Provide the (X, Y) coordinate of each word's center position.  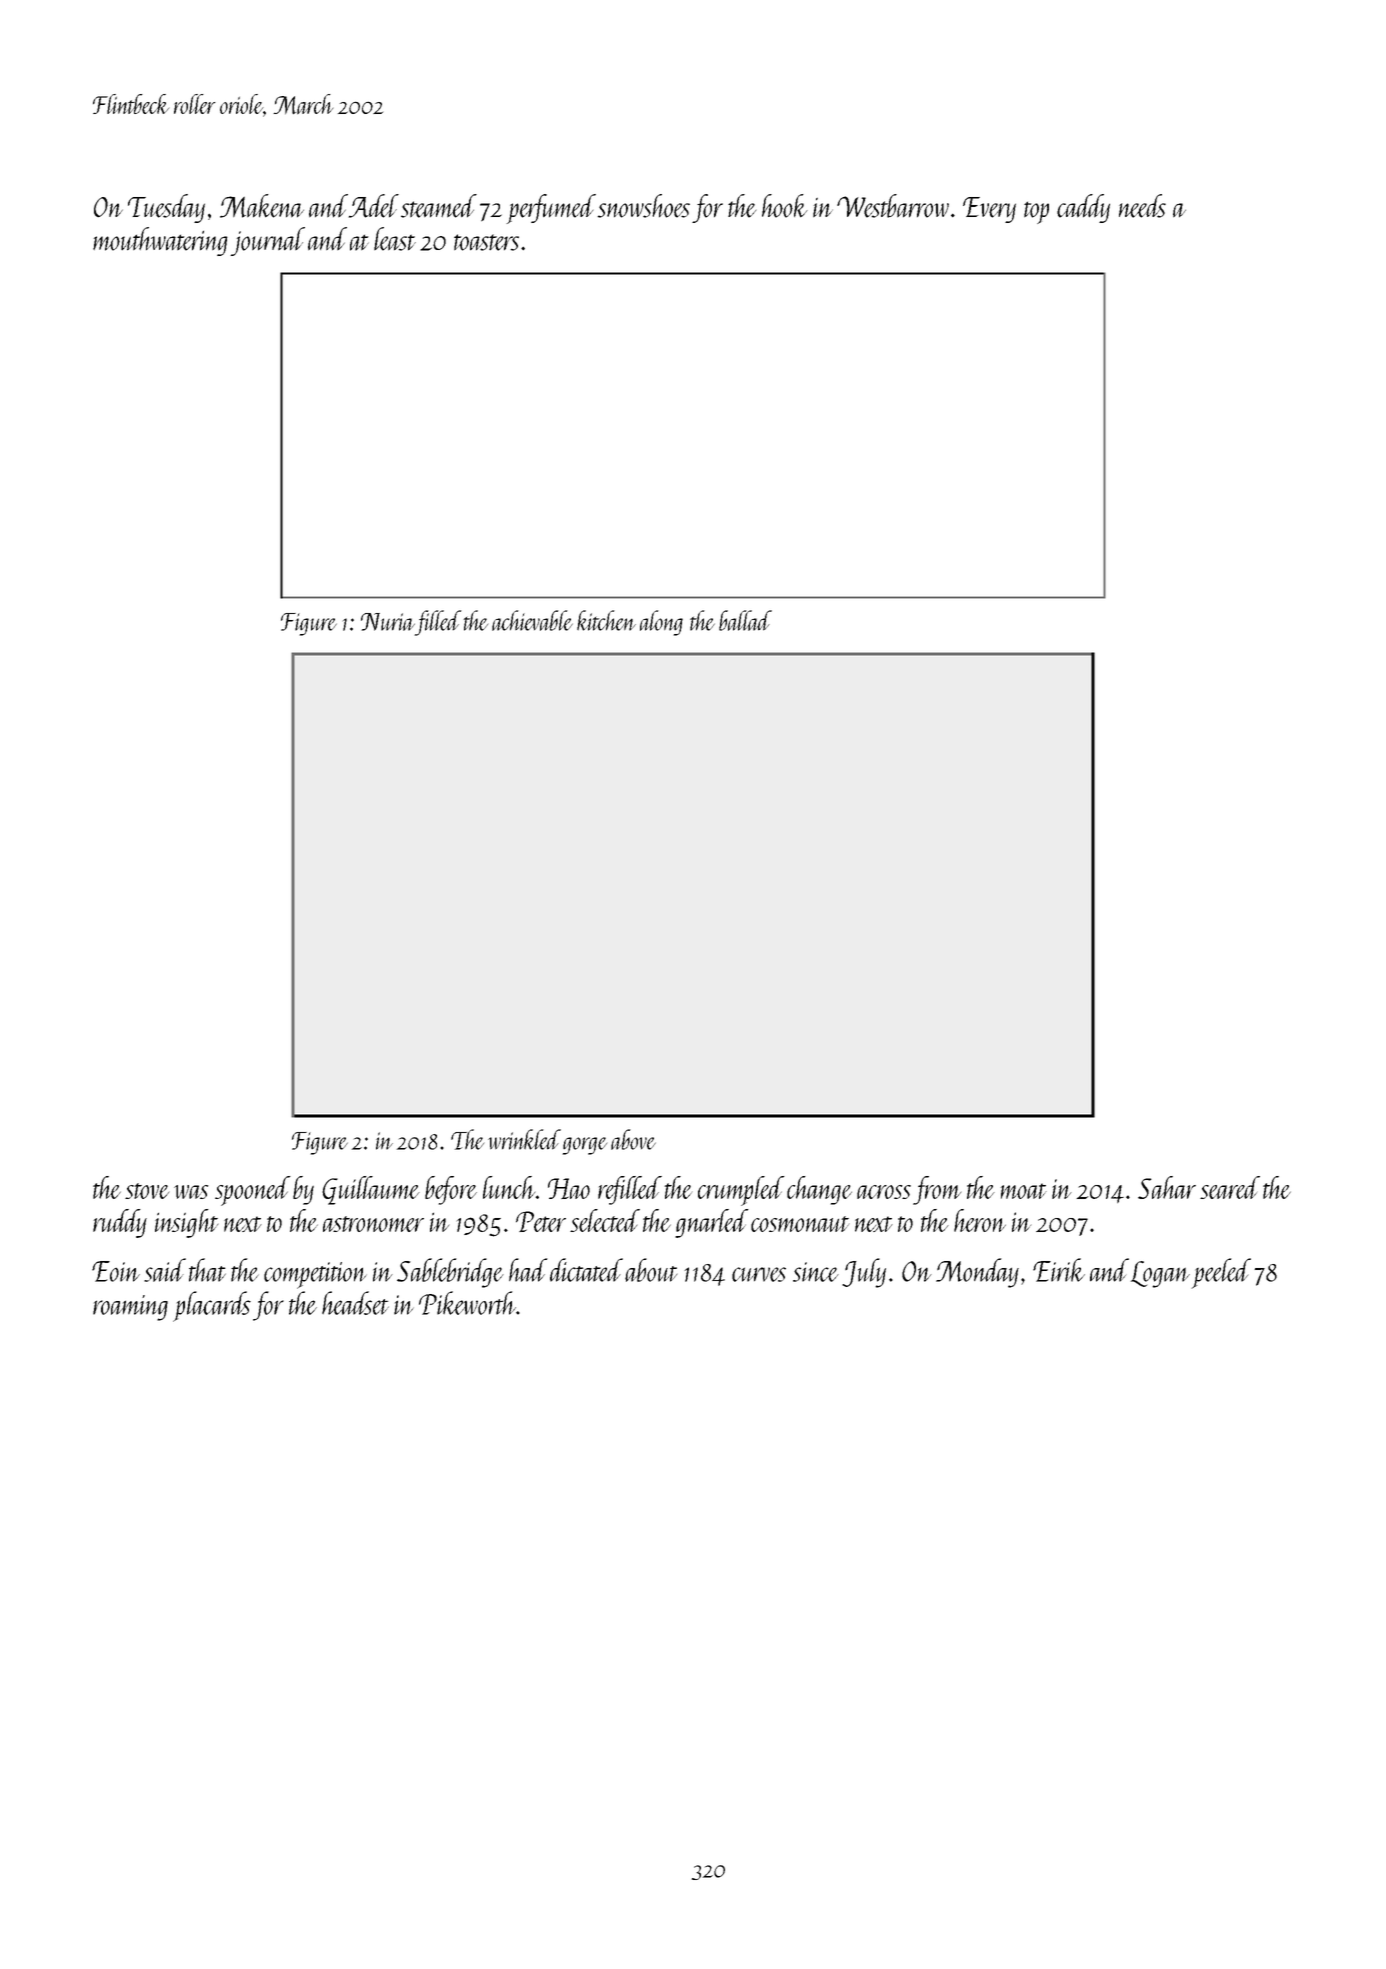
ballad (745, 620)
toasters (486, 242)
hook (785, 206)
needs (1142, 206)
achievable (532, 620)
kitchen (606, 620)
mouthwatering (160, 241)
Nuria (388, 622)
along (661, 623)
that (207, 1270)
